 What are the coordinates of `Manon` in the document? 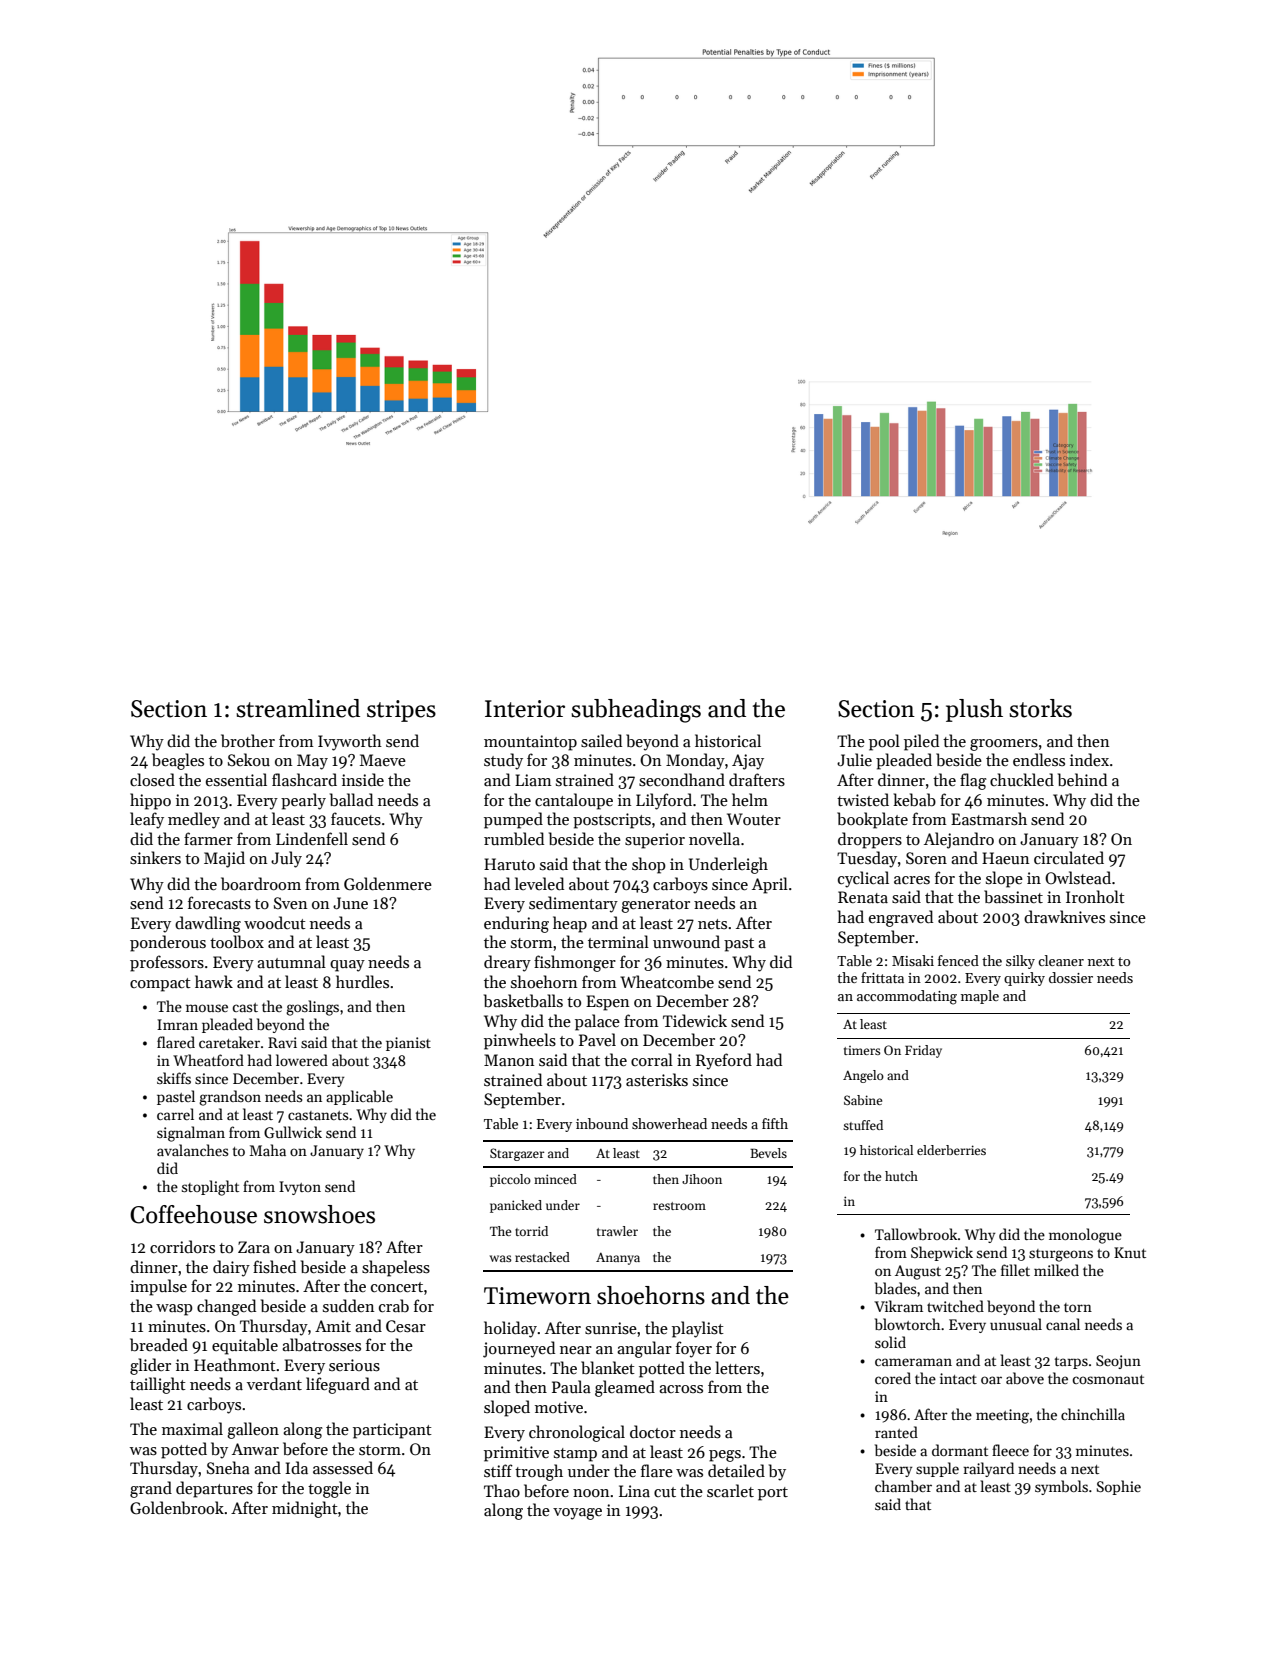 It's located at (509, 1060).
